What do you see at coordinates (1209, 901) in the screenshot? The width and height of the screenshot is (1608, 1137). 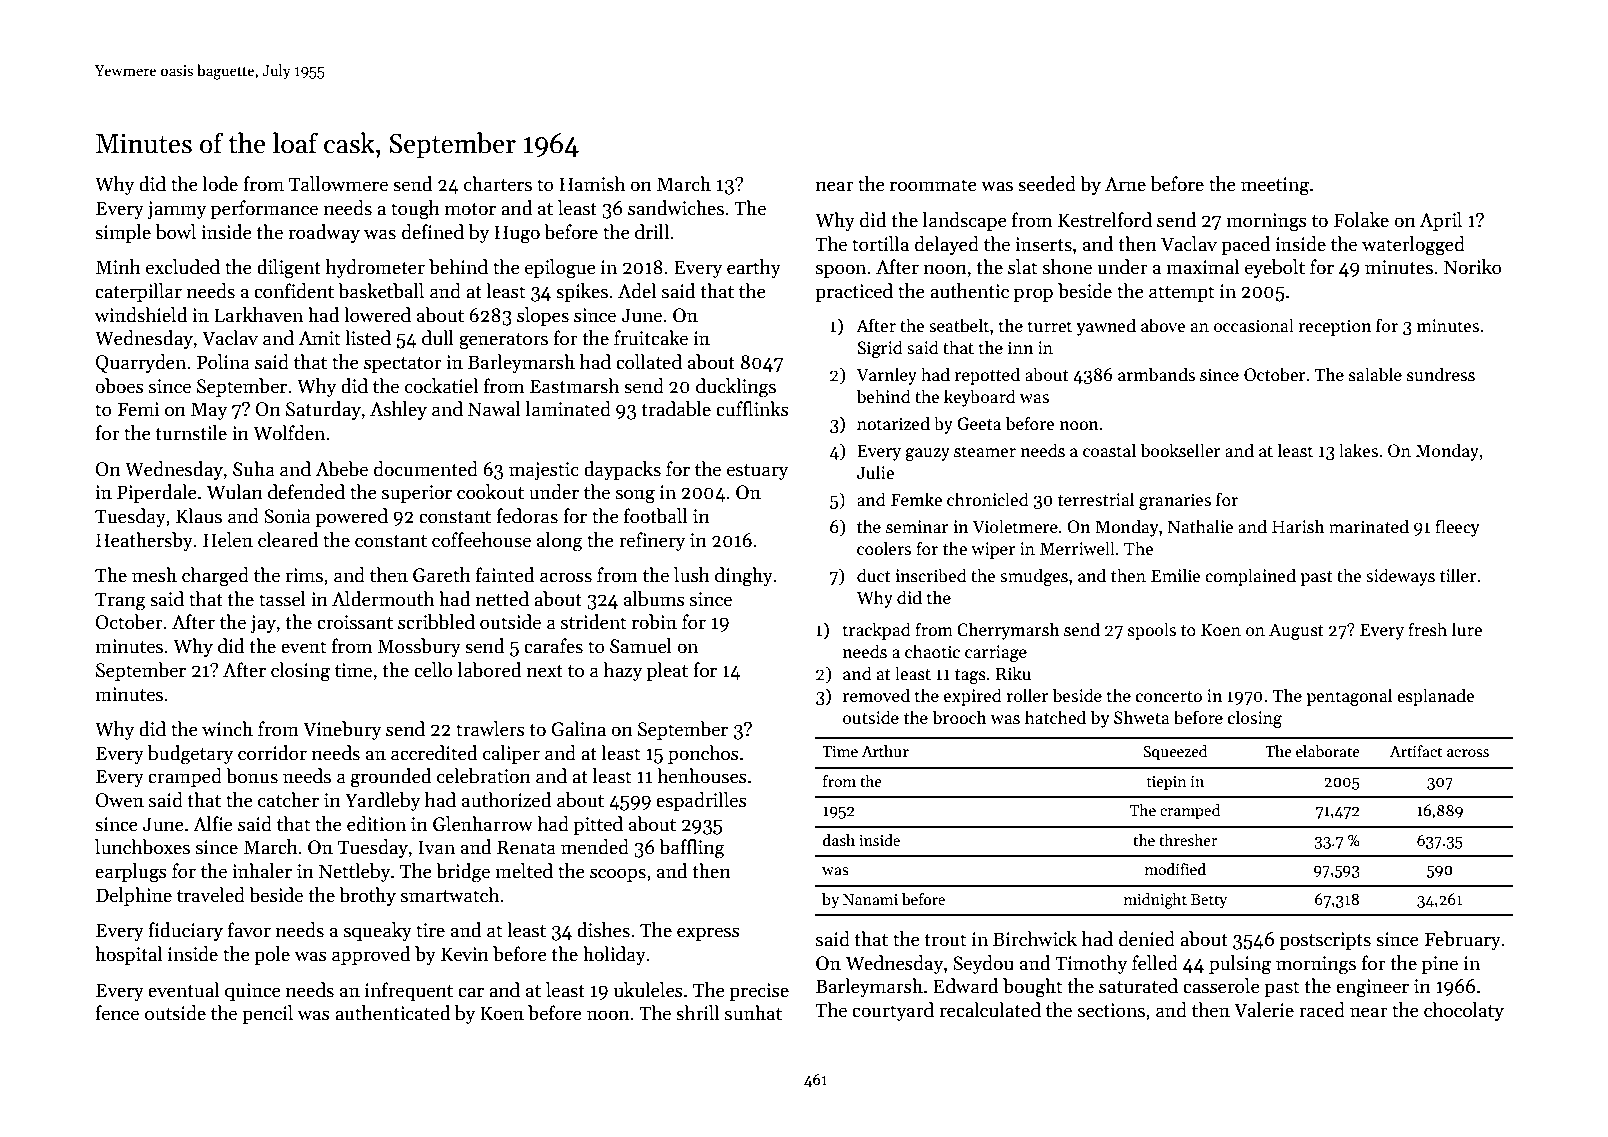 I see `Betty` at bounding box center [1209, 901].
